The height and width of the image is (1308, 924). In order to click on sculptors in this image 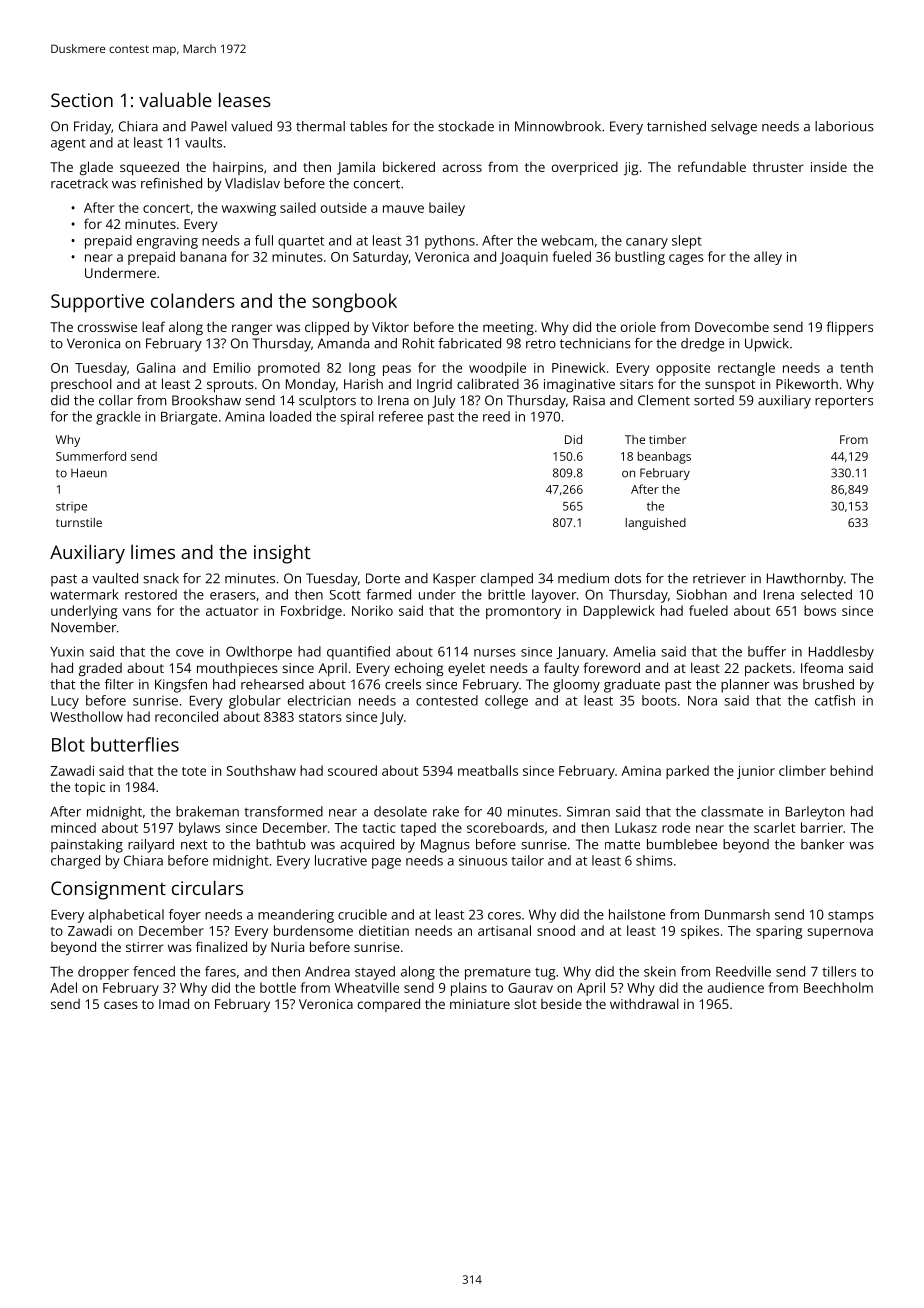, I will do `click(327, 402)`.
